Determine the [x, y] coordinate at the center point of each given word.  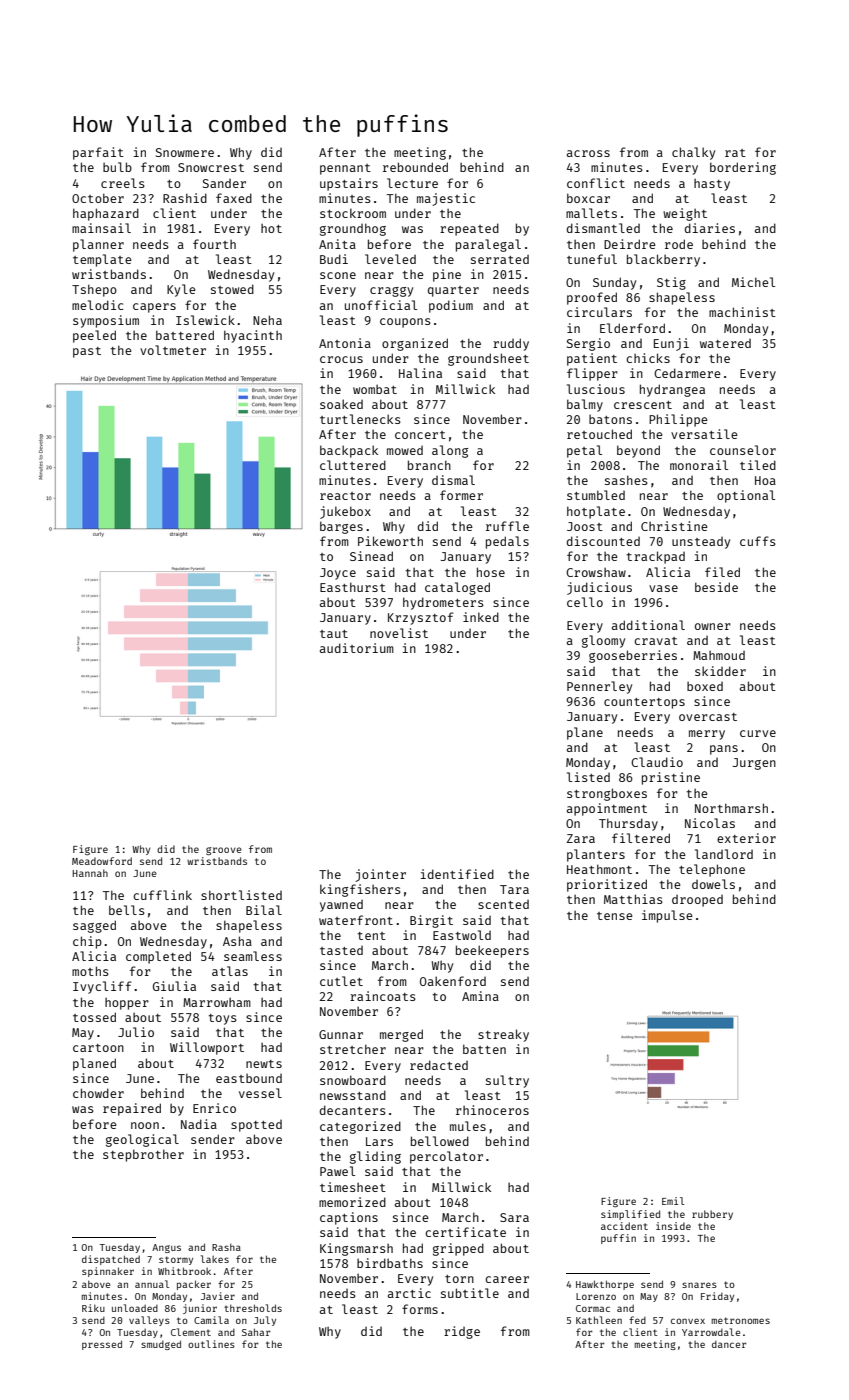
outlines [211, 1344]
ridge [462, 1332]
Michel [753, 282]
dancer [729, 1344]
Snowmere [185, 152]
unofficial [381, 305]
